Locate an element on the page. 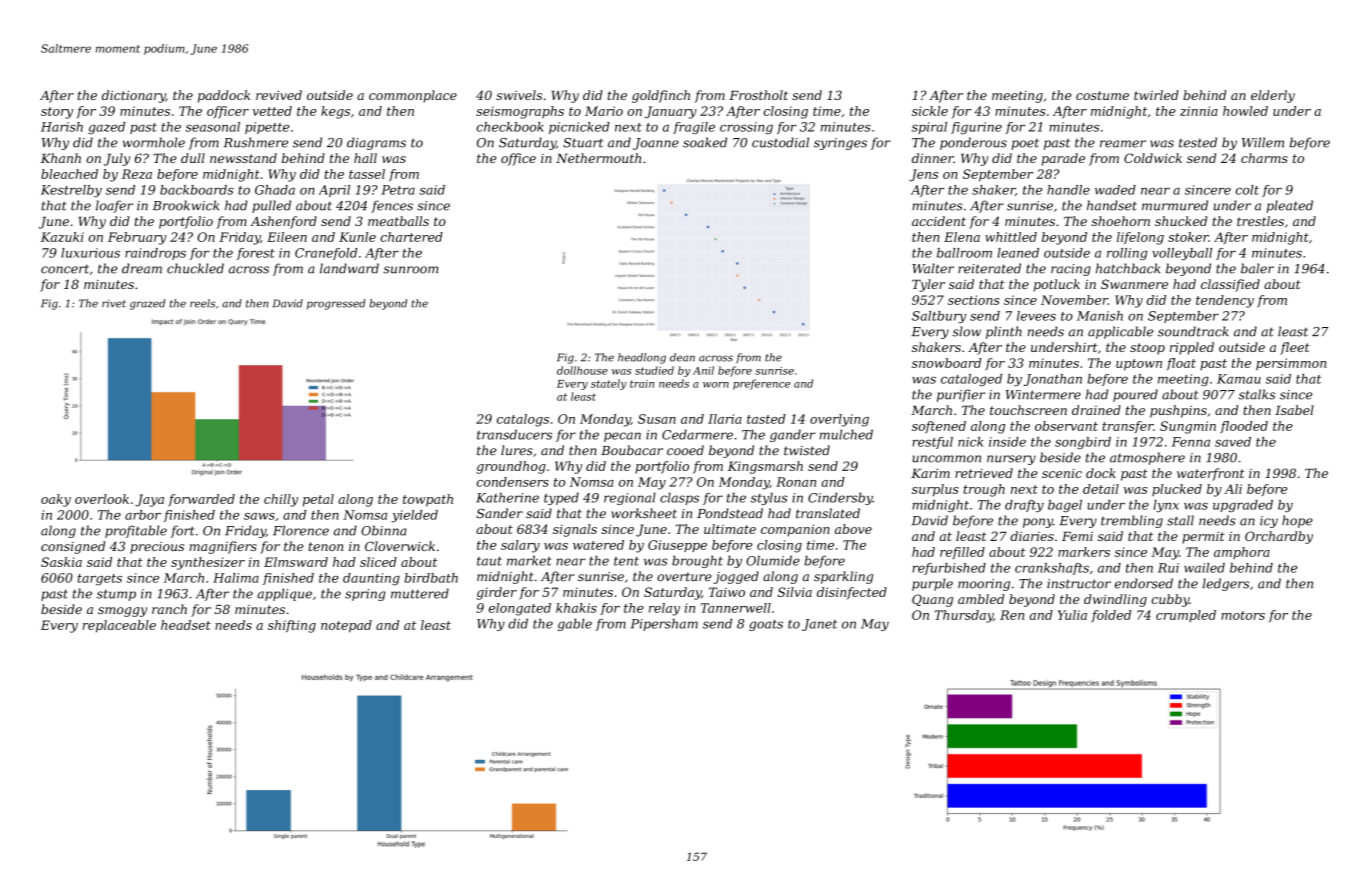 This document has height=887, width=1372. rippled is located at coordinates (1192, 348).
